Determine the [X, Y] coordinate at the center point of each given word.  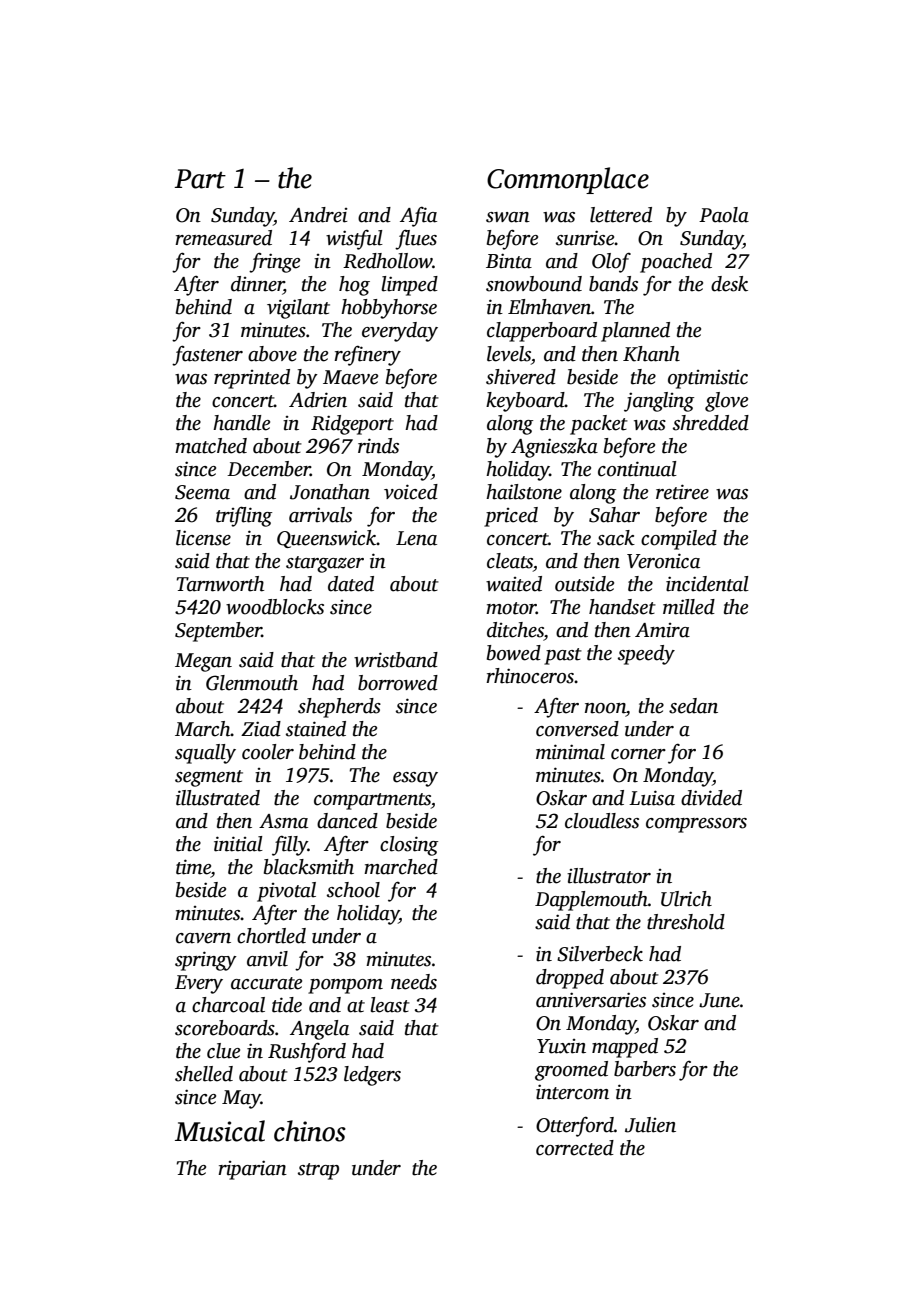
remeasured [223, 238]
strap [318, 1171]
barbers [645, 1069]
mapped [625, 1048]
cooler [268, 752]
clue [223, 1051]
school [353, 890]
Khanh [651, 354]
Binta [509, 261]
